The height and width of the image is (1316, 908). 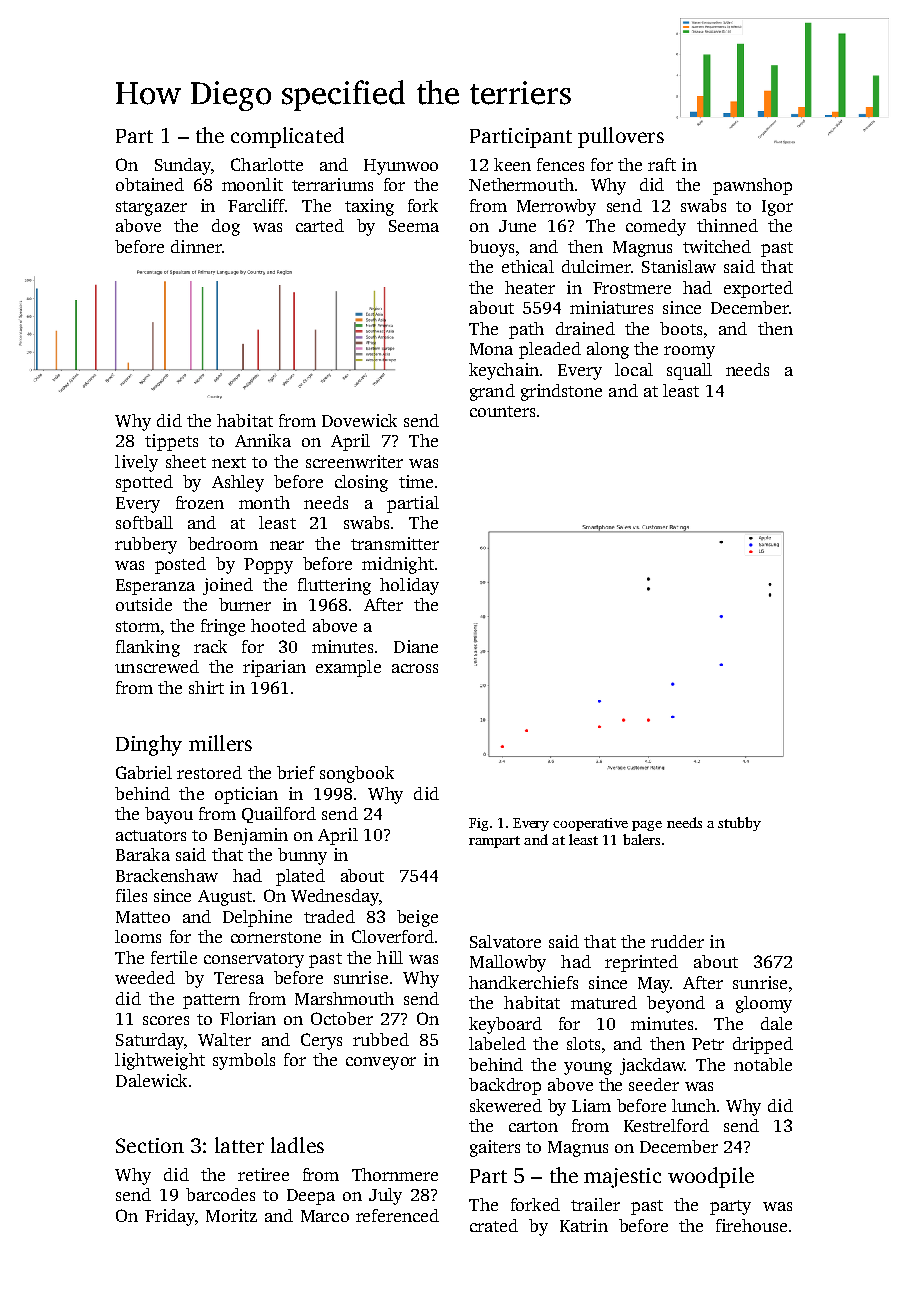 What do you see at coordinates (401, 167) in the image?
I see `Hyunwoo` at bounding box center [401, 167].
